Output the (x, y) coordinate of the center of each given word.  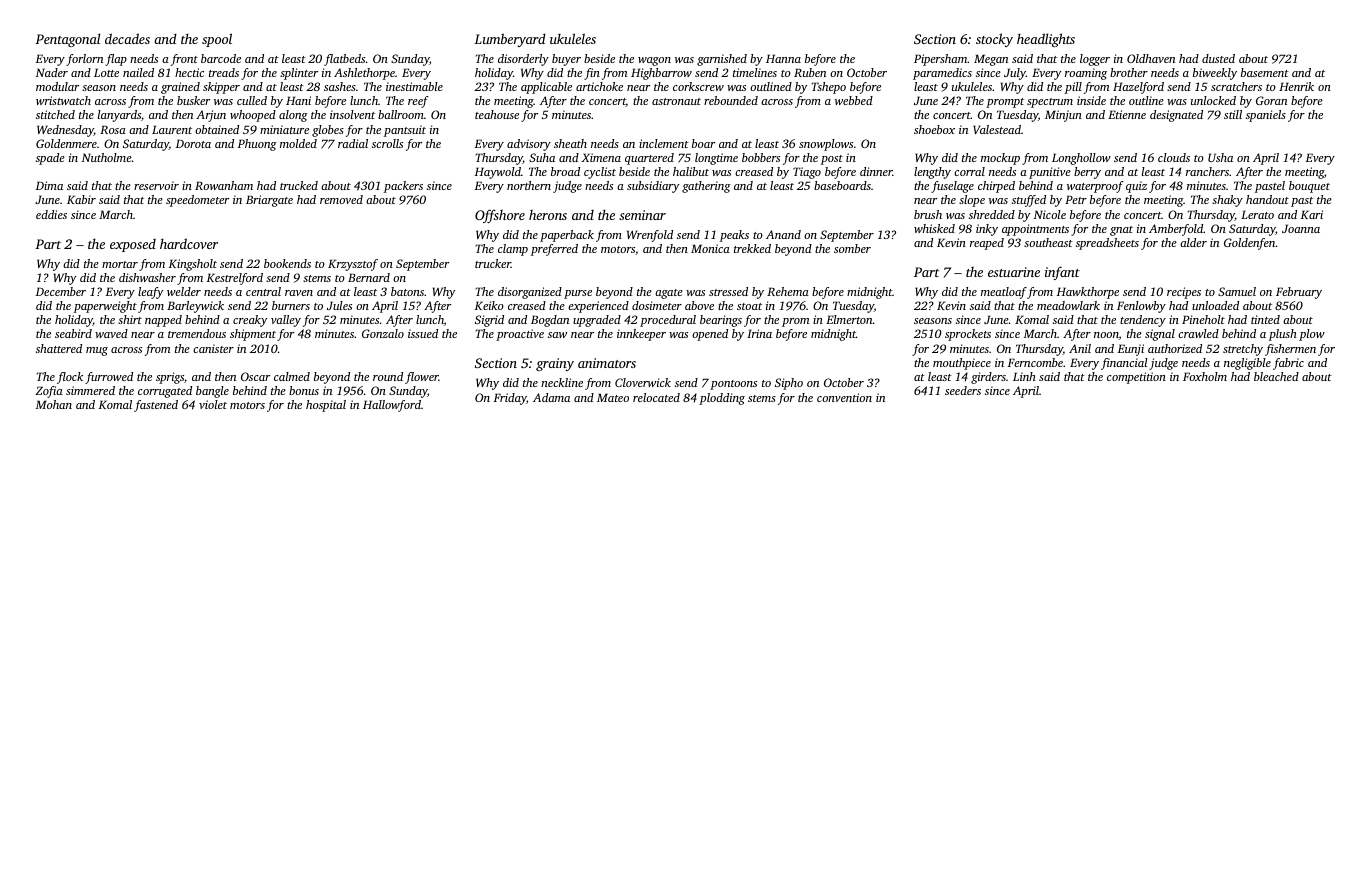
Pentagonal (67, 40)
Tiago (807, 173)
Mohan (54, 404)
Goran (1271, 100)
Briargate (269, 201)
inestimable (414, 86)
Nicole (1050, 214)
